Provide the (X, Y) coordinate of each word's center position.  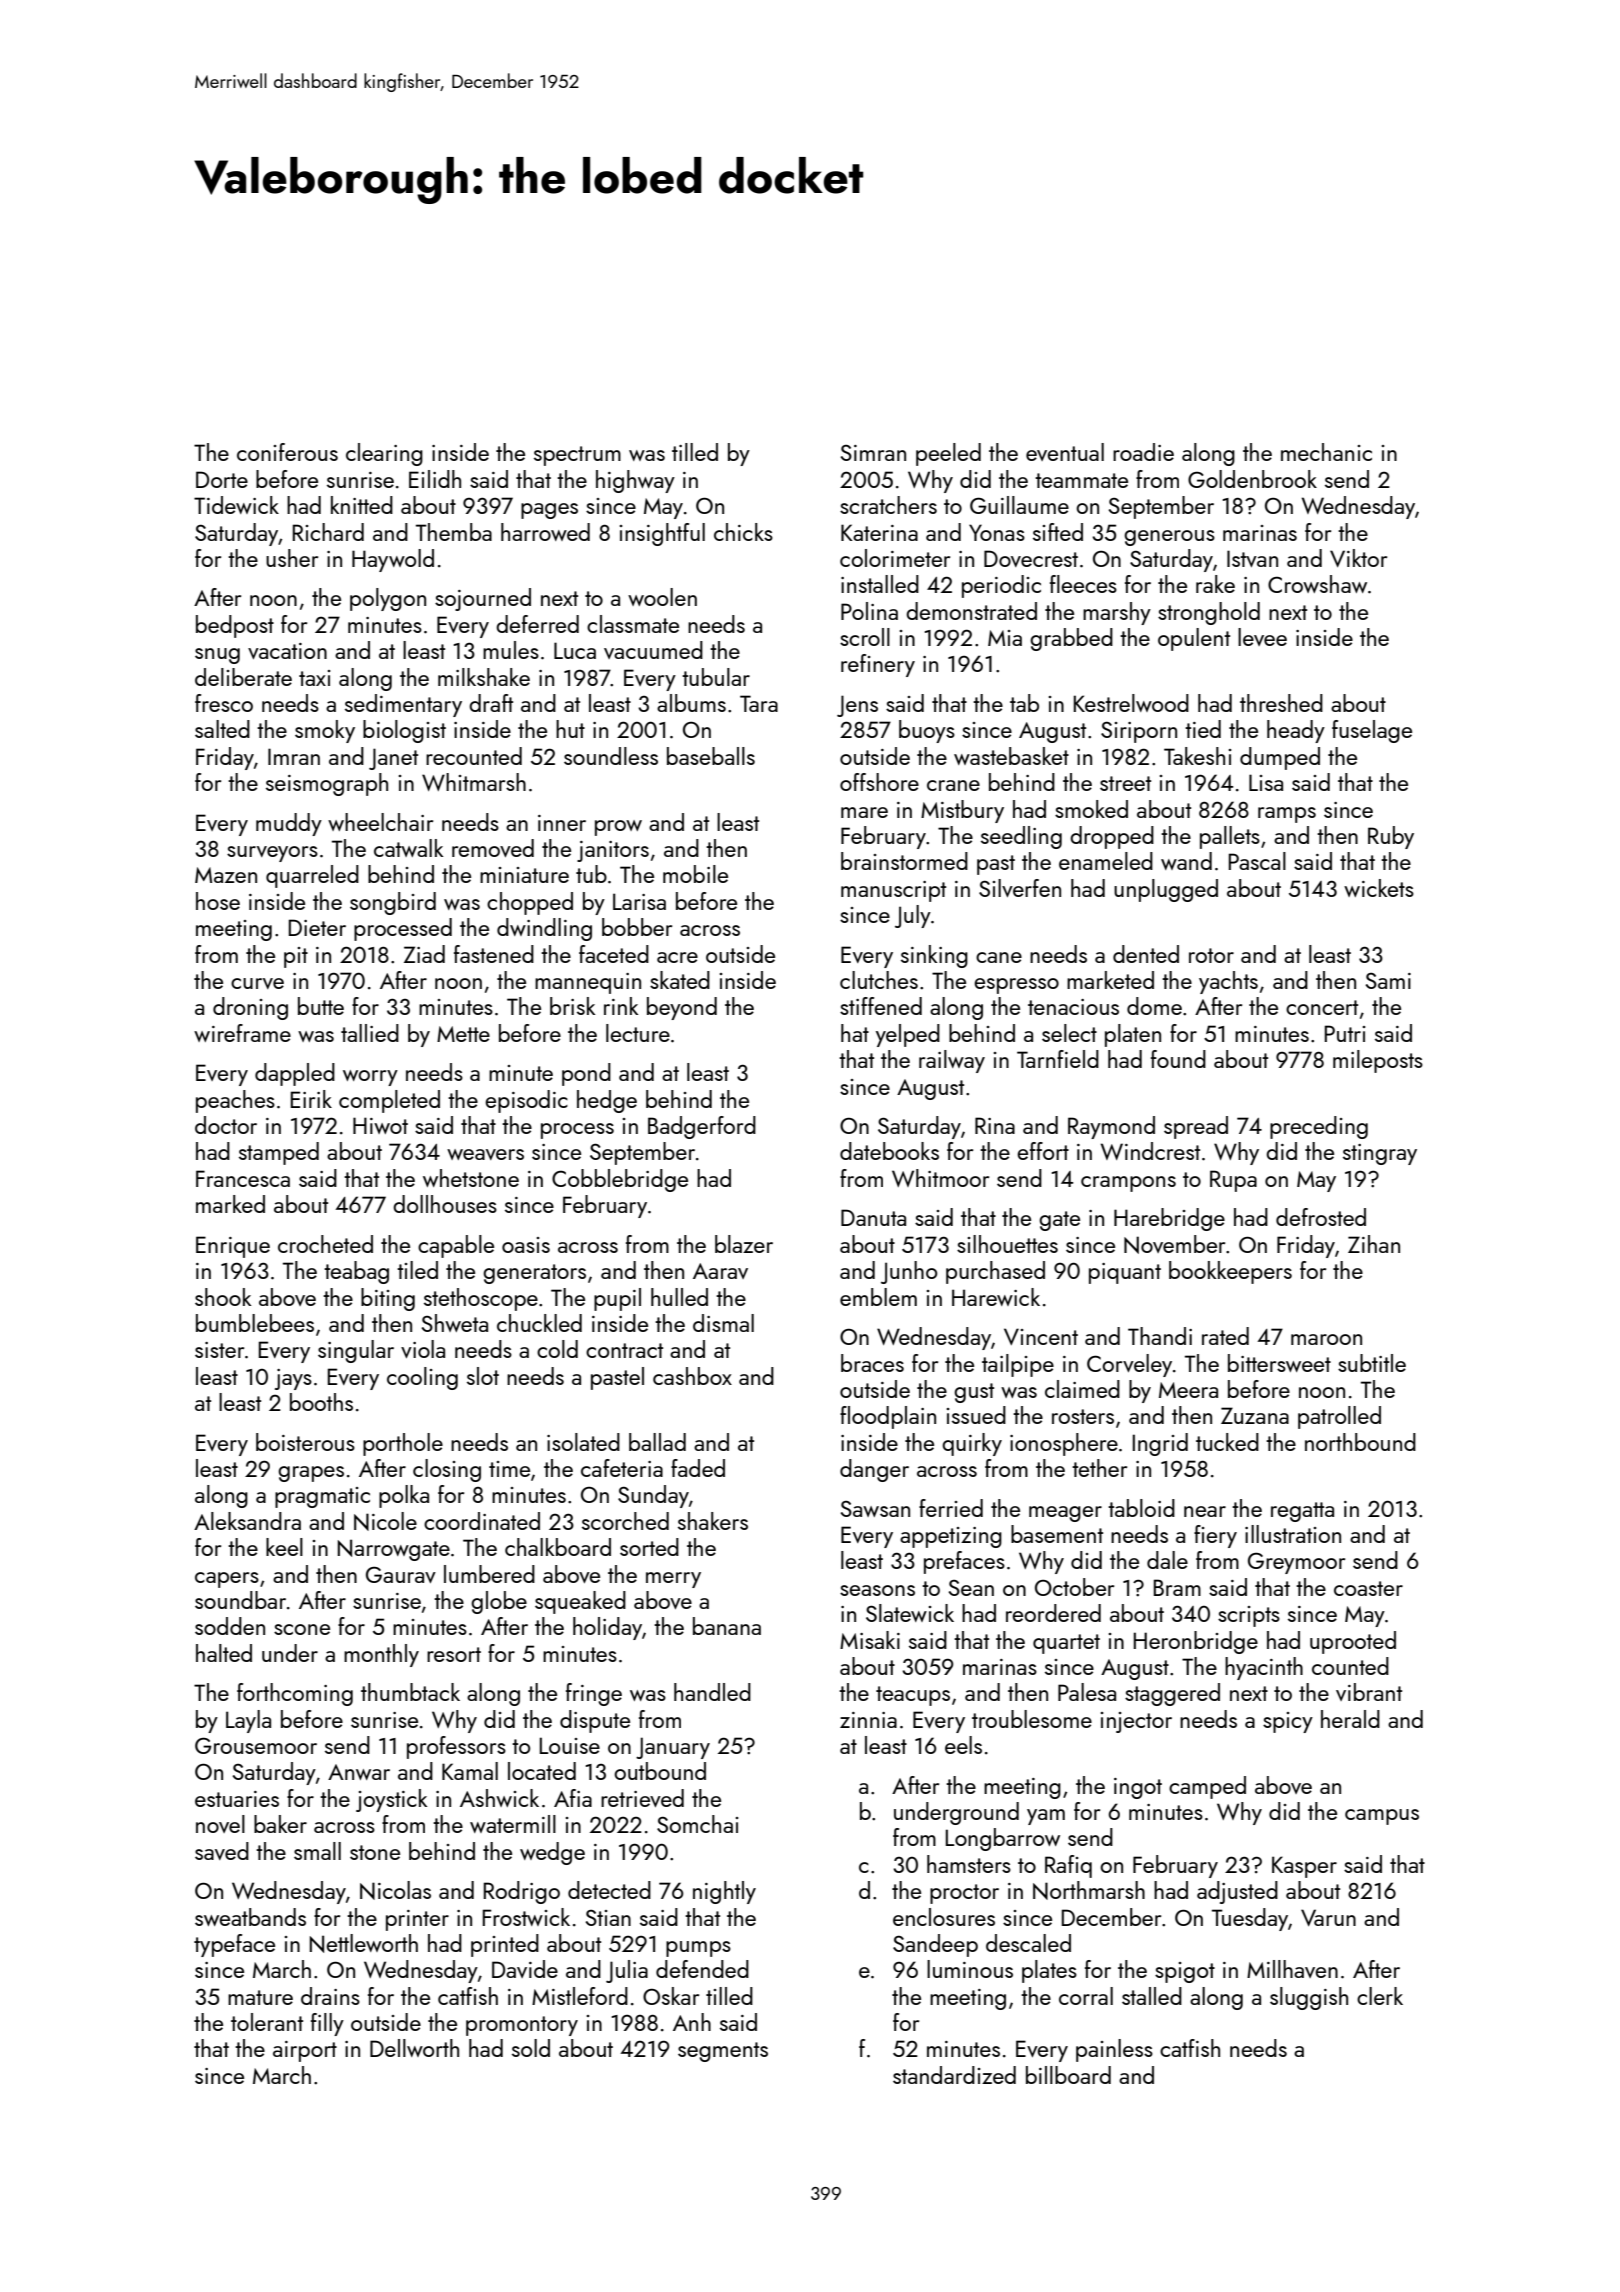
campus (1382, 1817)
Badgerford (702, 1127)
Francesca (243, 1178)
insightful (662, 534)
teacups (913, 1696)
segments (723, 2052)
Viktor (1358, 558)
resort (454, 1654)
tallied (370, 1033)
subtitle (1372, 1363)
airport (305, 2051)
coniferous (287, 452)
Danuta (873, 1217)
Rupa (1233, 1181)
